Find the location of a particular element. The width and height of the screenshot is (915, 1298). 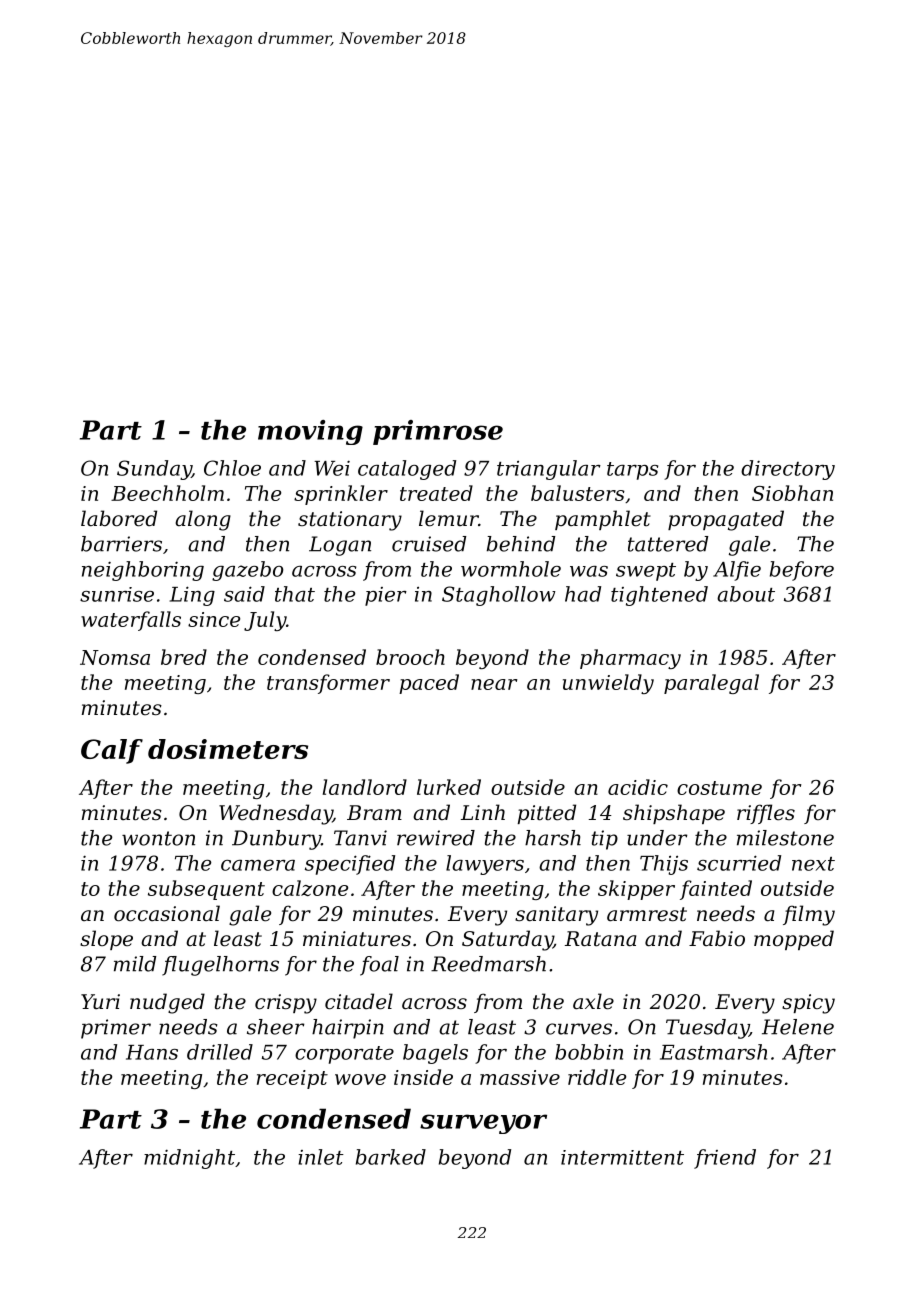

unwieldy is located at coordinates (608, 684).
